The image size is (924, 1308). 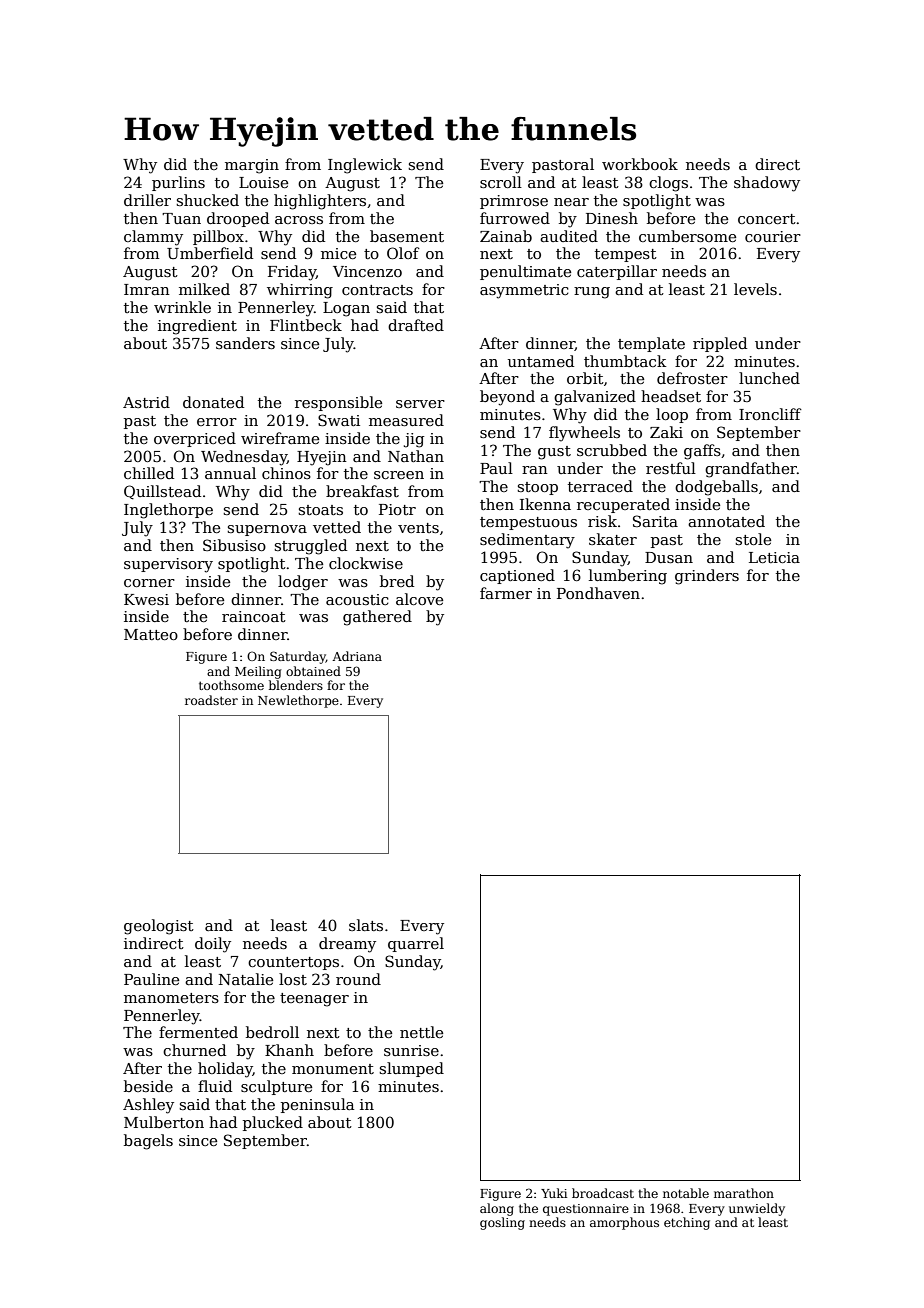 I want to click on quarrel, so click(x=416, y=944).
